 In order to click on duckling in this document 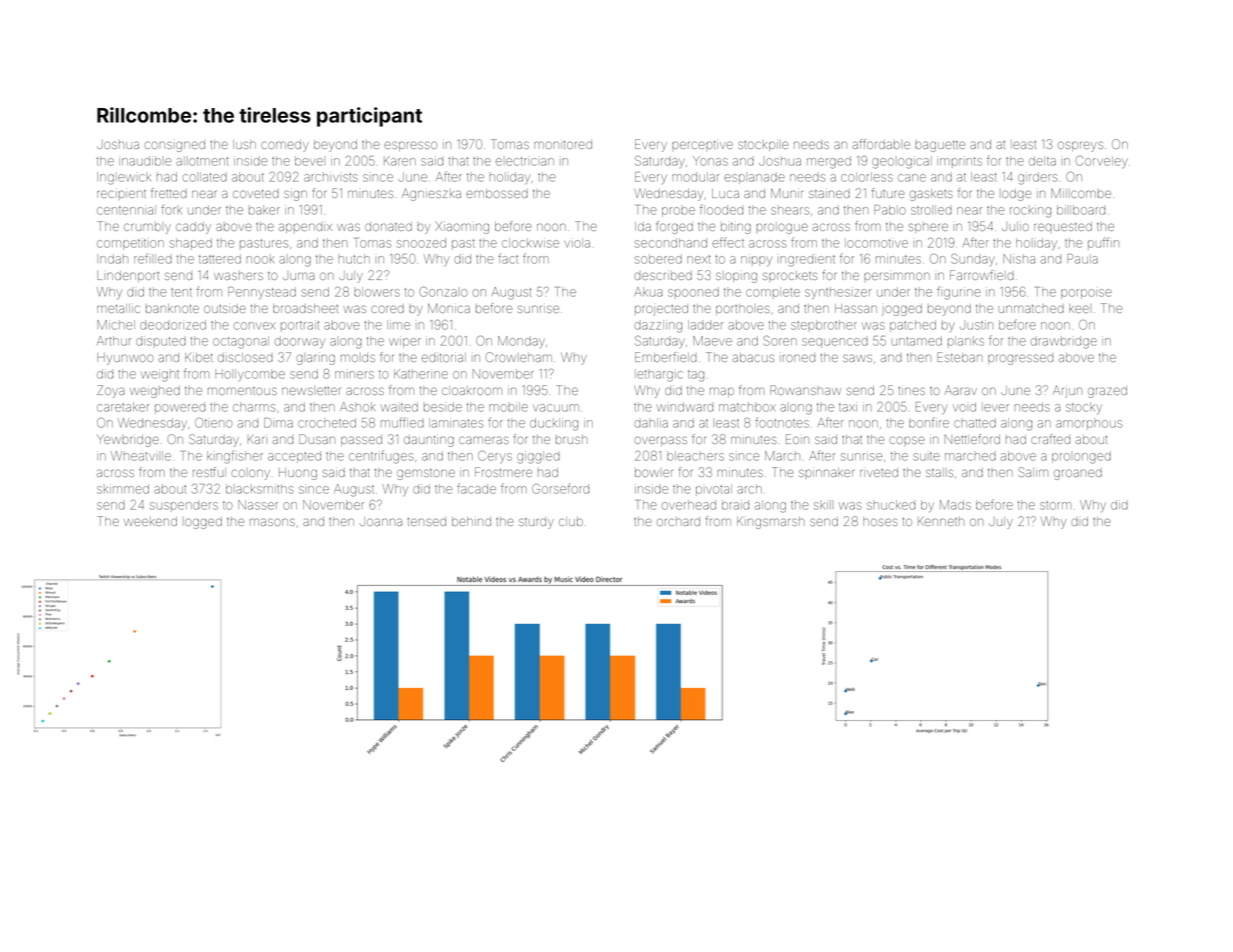, I will do `click(554, 424)`.
